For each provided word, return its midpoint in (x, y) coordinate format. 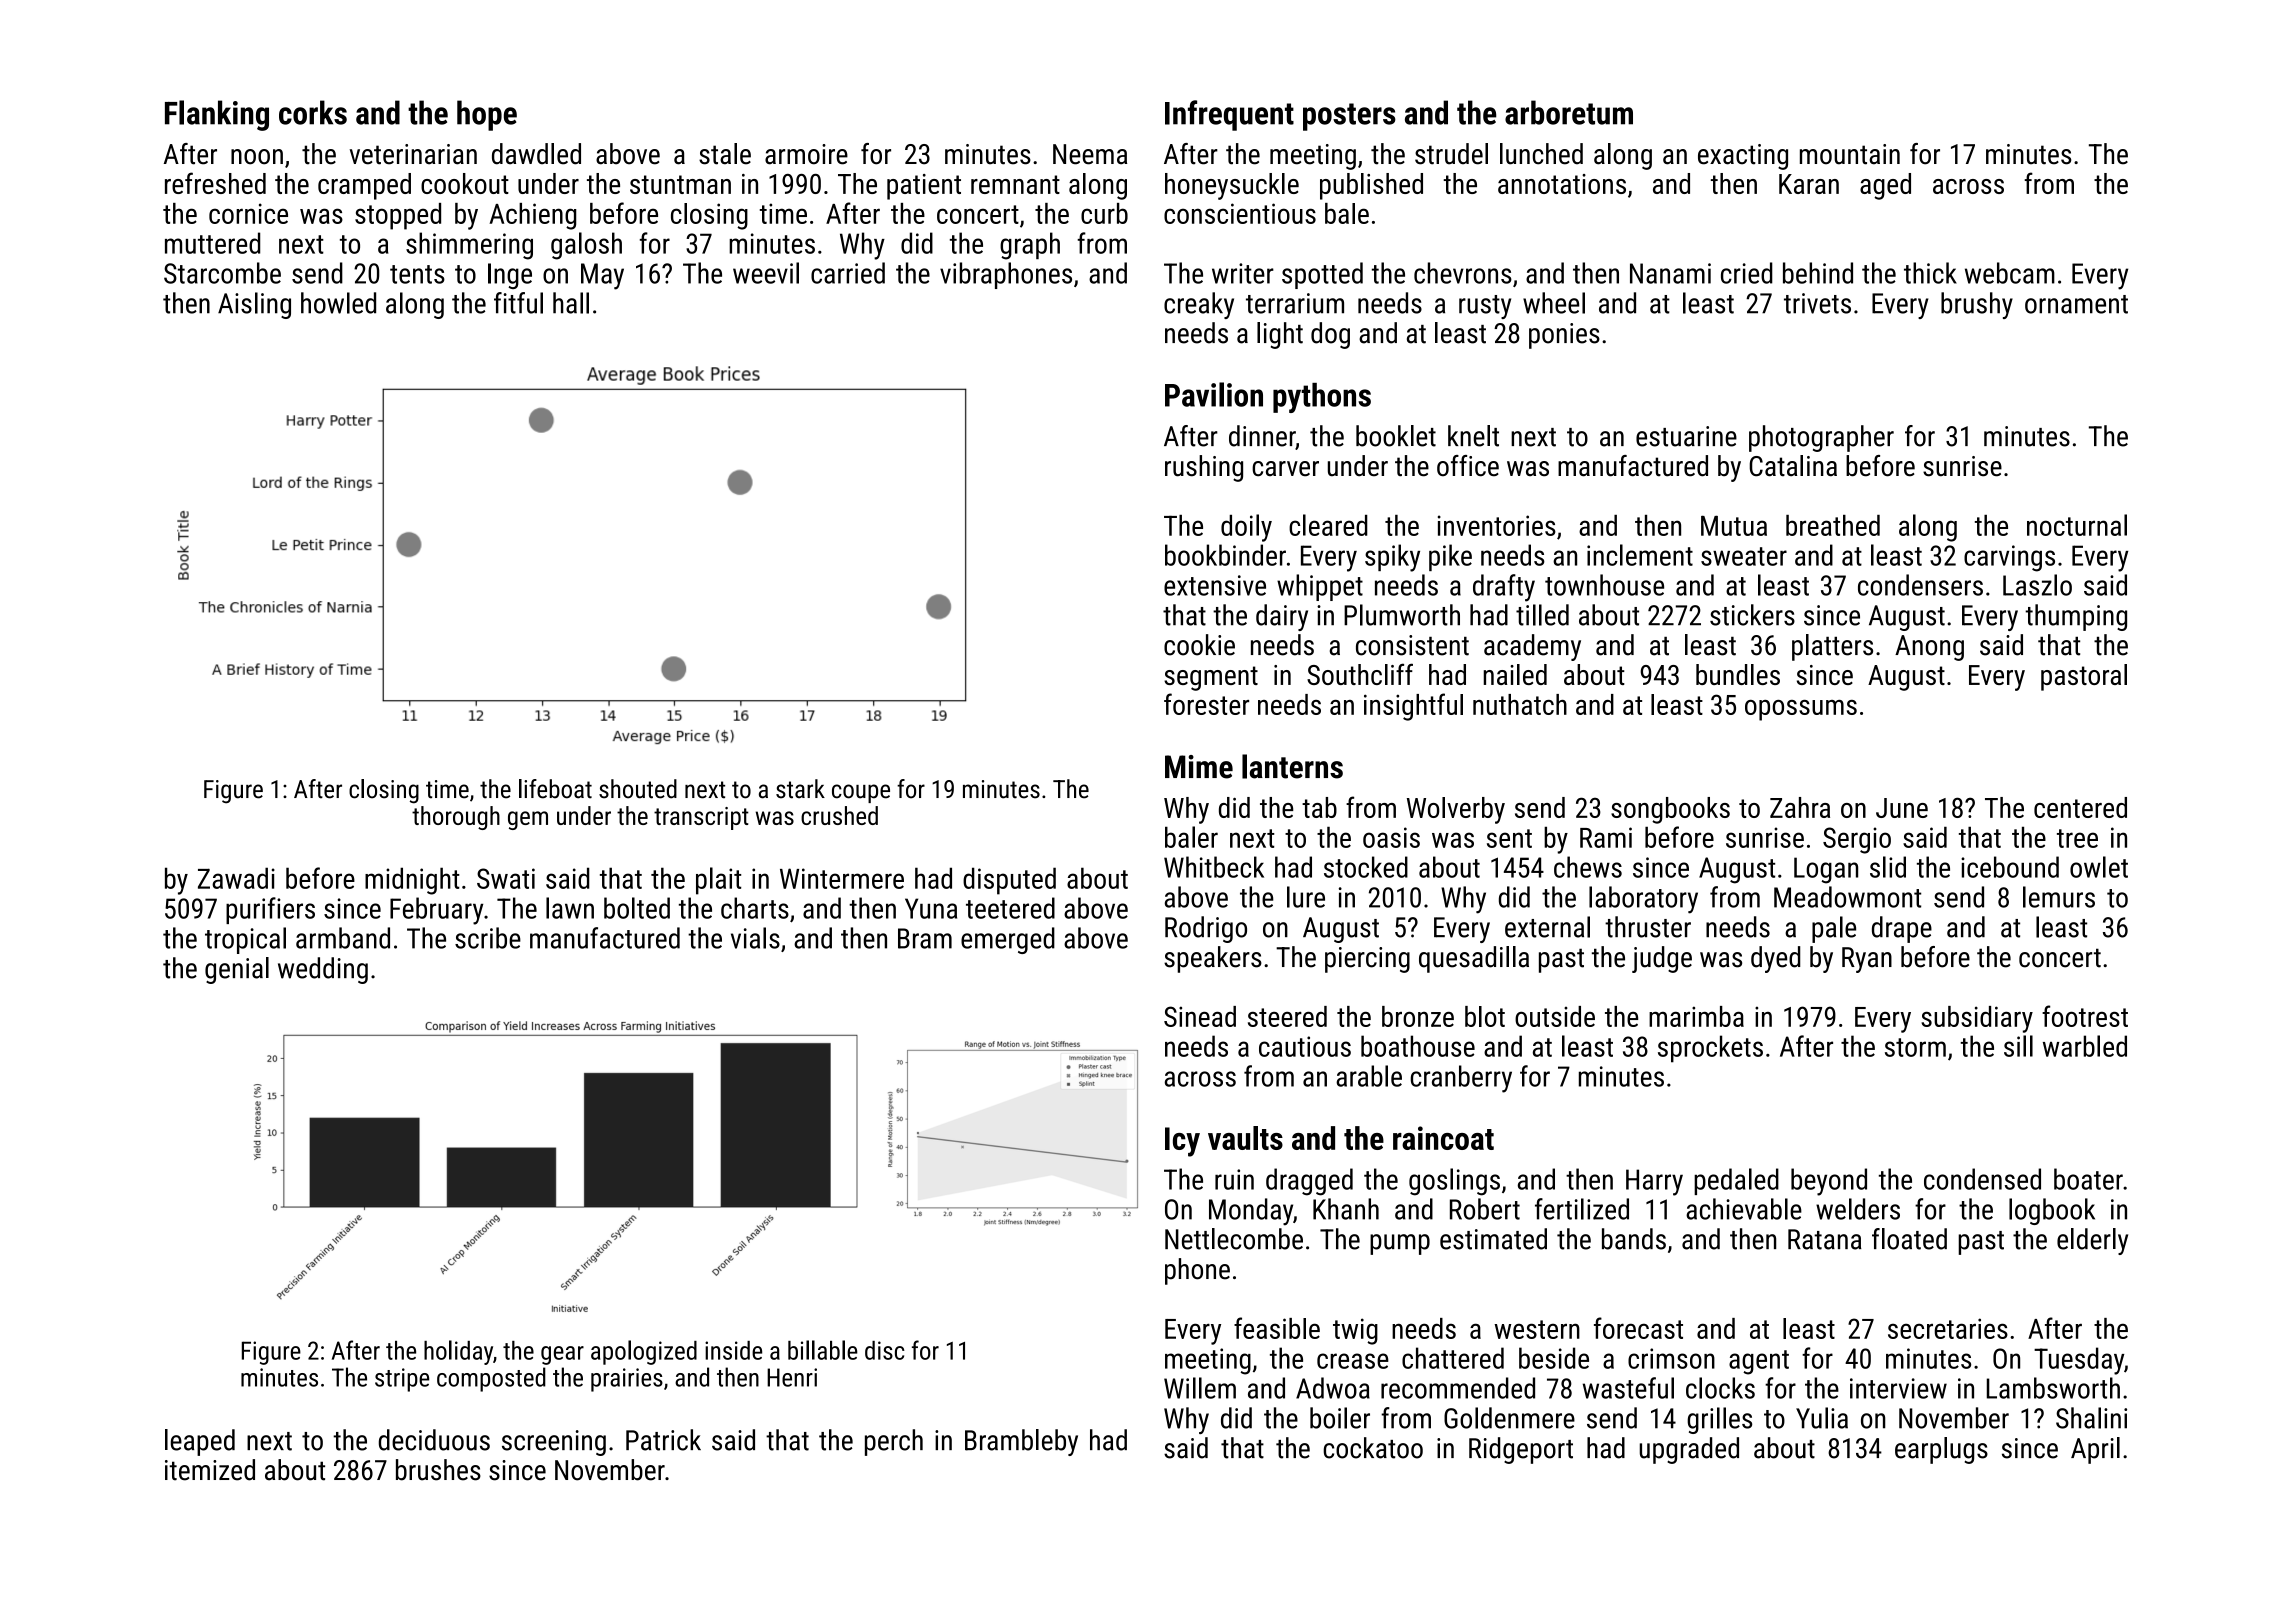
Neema (1090, 154)
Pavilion (1214, 394)
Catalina (1793, 466)
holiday (458, 1352)
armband (343, 938)
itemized (210, 1470)
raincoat (1443, 1138)
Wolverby (1456, 810)
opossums (1801, 710)
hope (487, 115)
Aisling (254, 305)
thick (1930, 273)
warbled (2085, 1046)
